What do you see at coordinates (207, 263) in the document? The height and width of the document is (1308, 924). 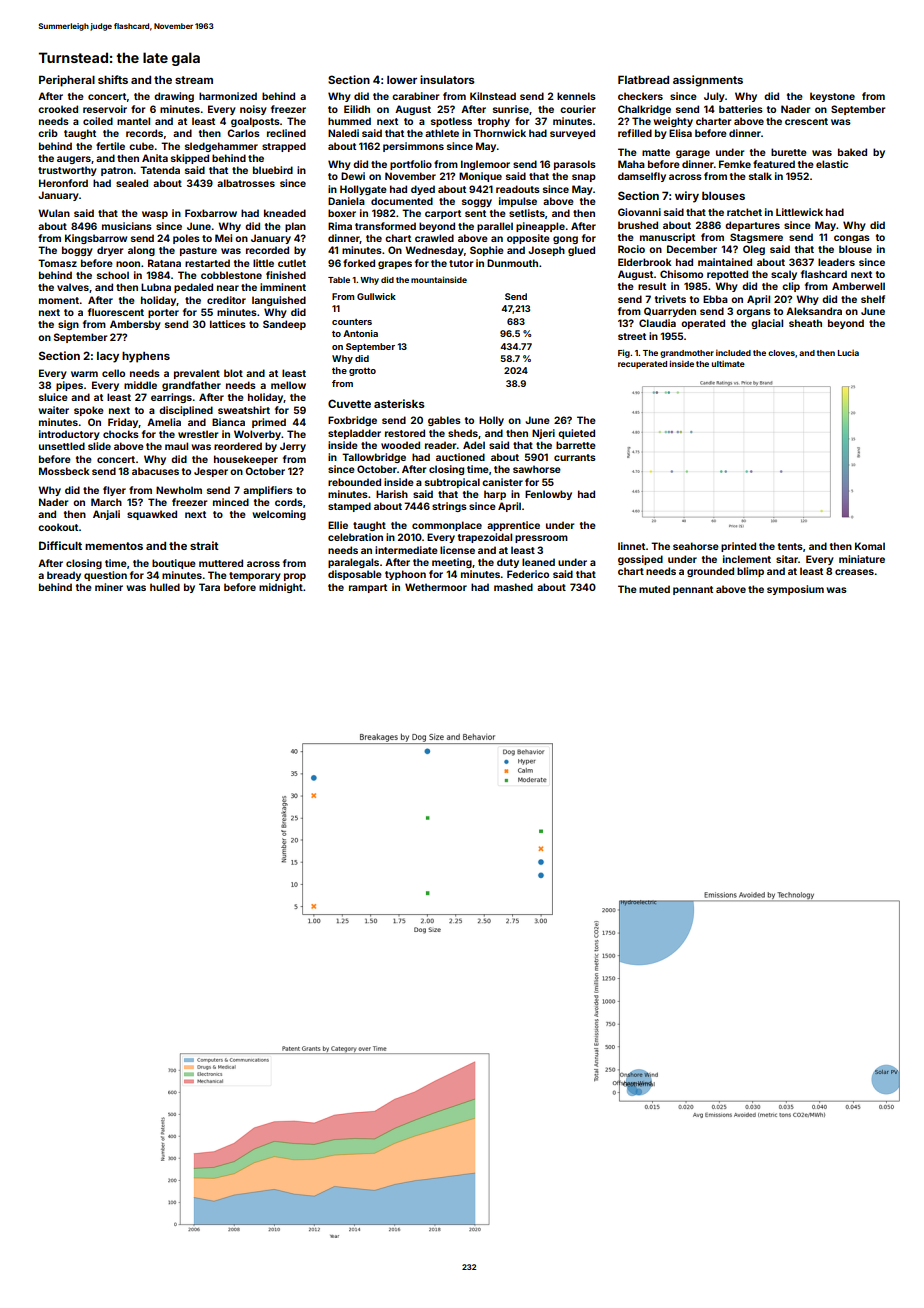 I see `restarted` at bounding box center [207, 263].
